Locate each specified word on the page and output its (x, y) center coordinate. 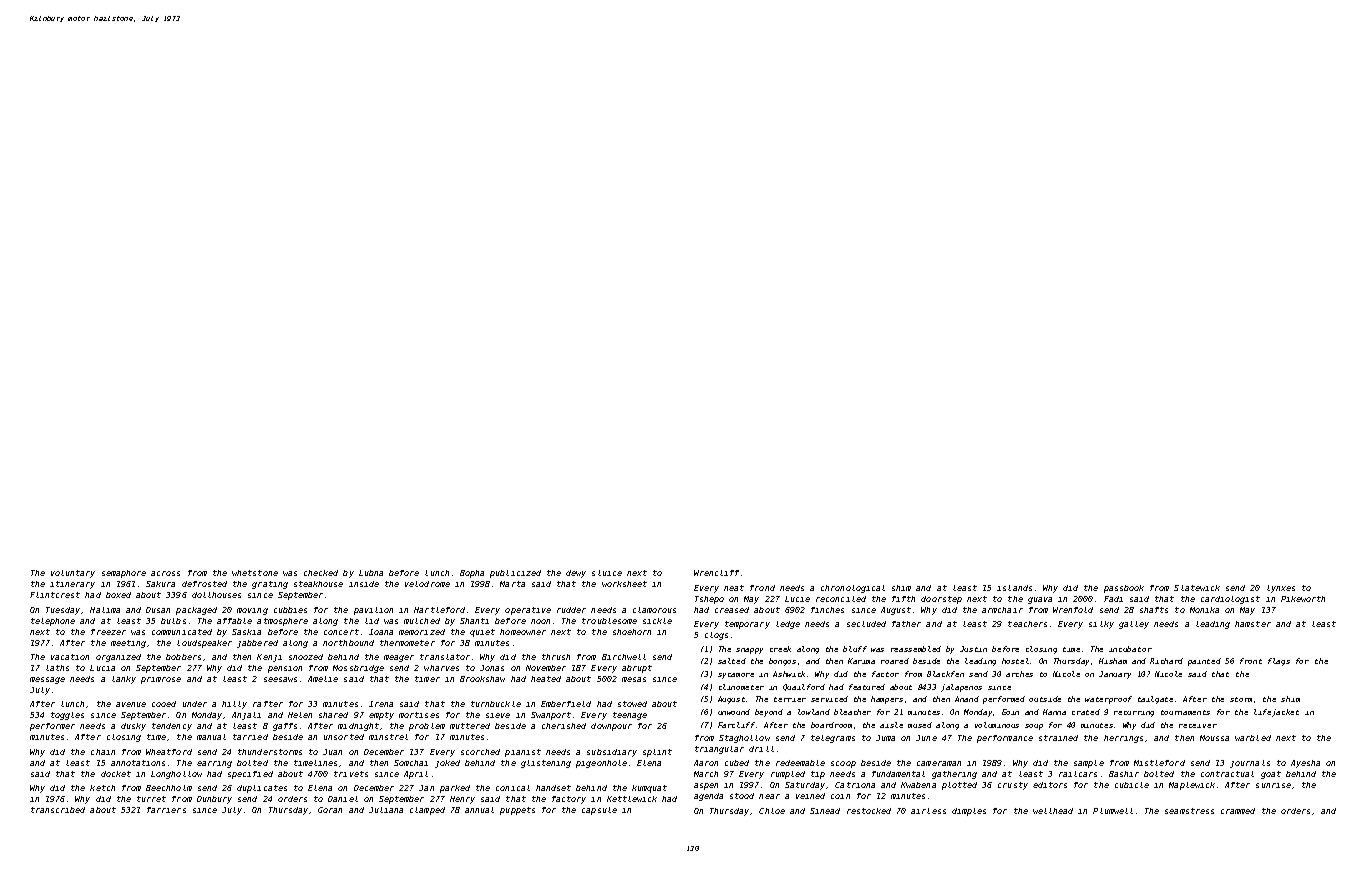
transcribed (58, 810)
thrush (556, 657)
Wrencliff (716, 573)
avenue (131, 704)
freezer (108, 632)
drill (761, 749)
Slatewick (1197, 588)
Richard (1166, 661)
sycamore (736, 676)
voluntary (73, 574)
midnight (358, 727)
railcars (1078, 774)
